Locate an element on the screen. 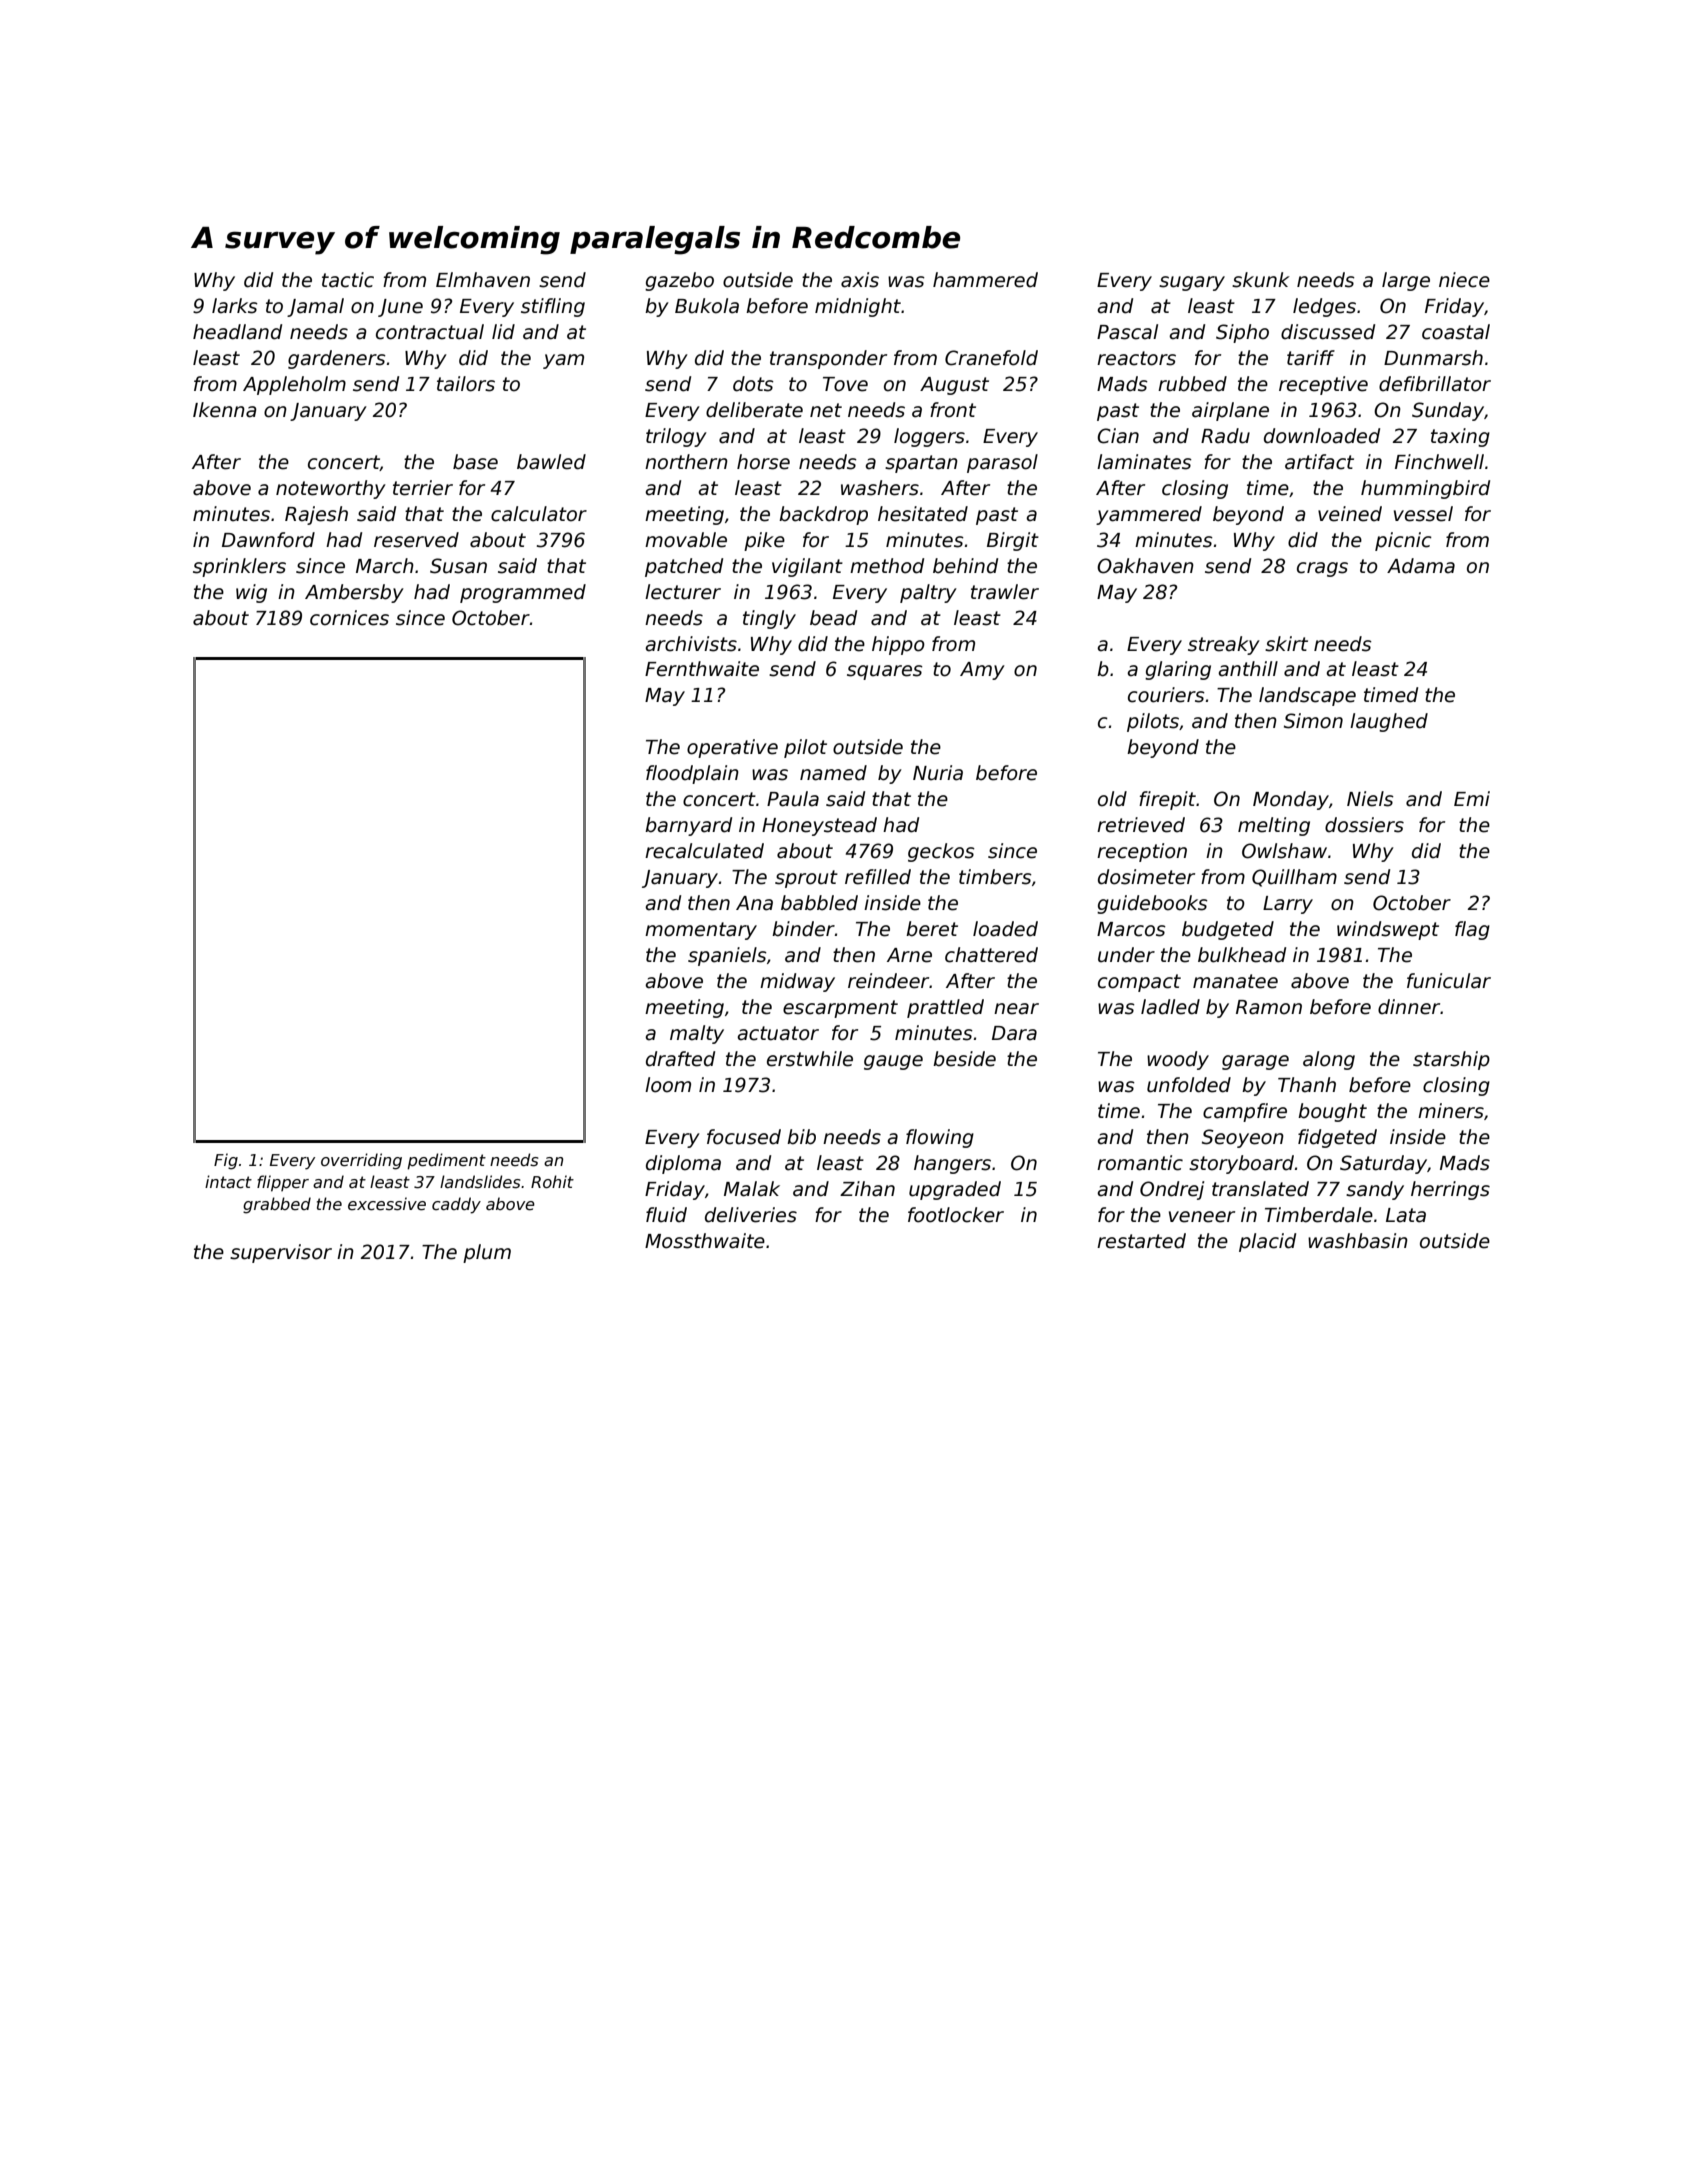 The image size is (1683, 2178). Nuria is located at coordinates (938, 773).
